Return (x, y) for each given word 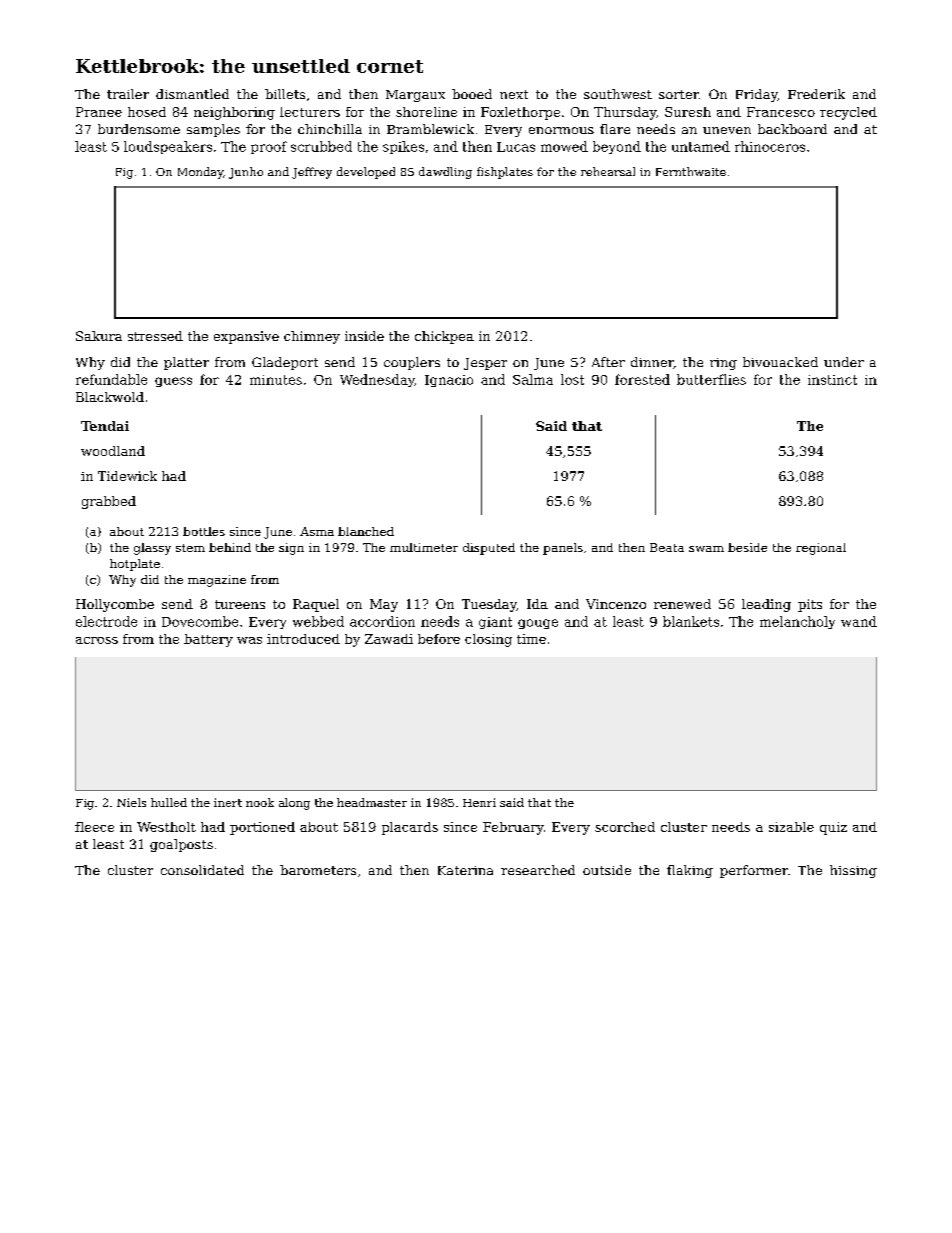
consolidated (202, 870)
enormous (561, 130)
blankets (691, 621)
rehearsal (608, 171)
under (844, 362)
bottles (204, 531)
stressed (155, 336)
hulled (169, 802)
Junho (246, 173)
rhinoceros (770, 146)
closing (488, 640)
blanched (366, 531)
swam (706, 549)
